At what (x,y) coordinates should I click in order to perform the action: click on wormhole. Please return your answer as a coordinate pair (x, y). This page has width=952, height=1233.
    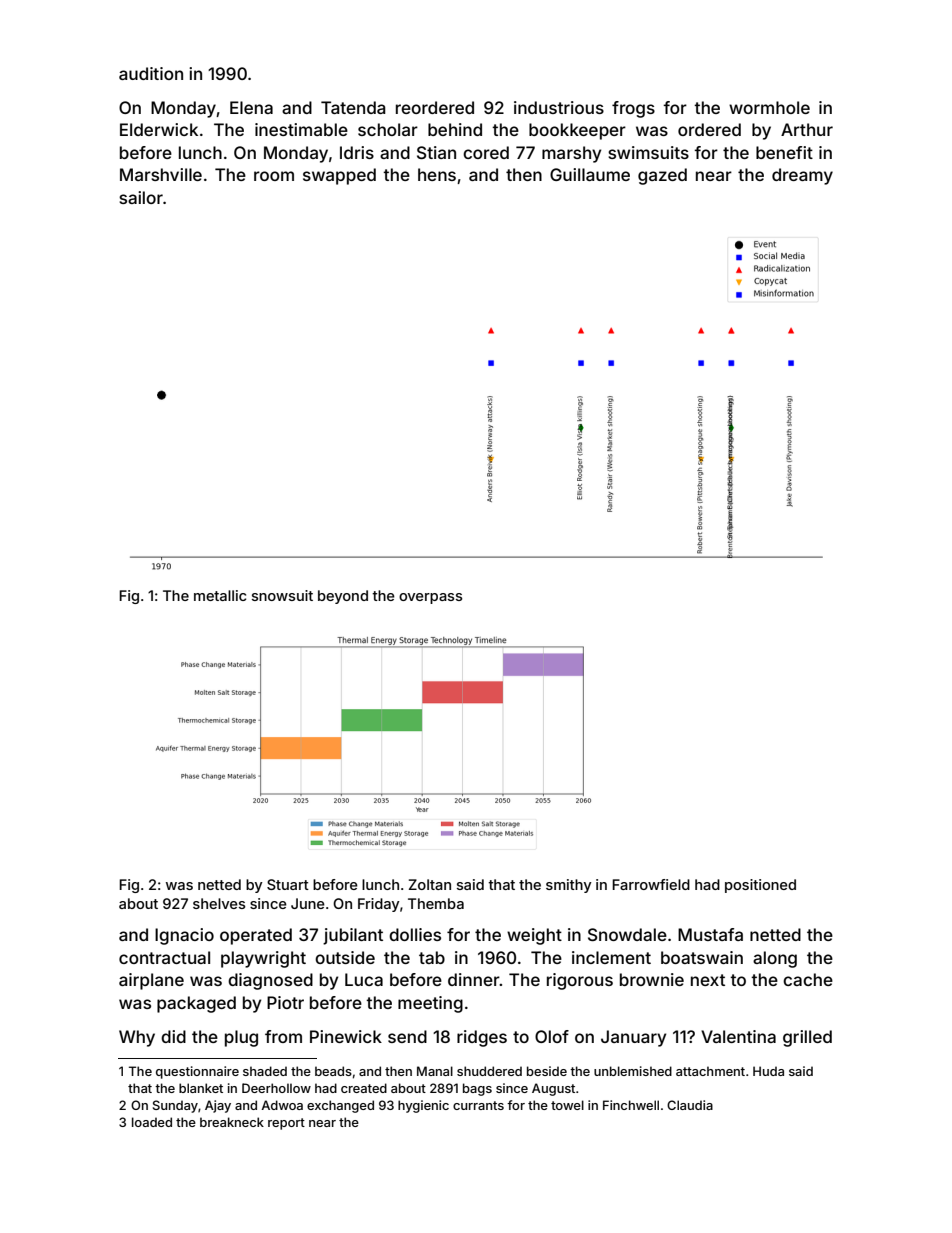
    Looking at the image, I should click on (769, 107).
